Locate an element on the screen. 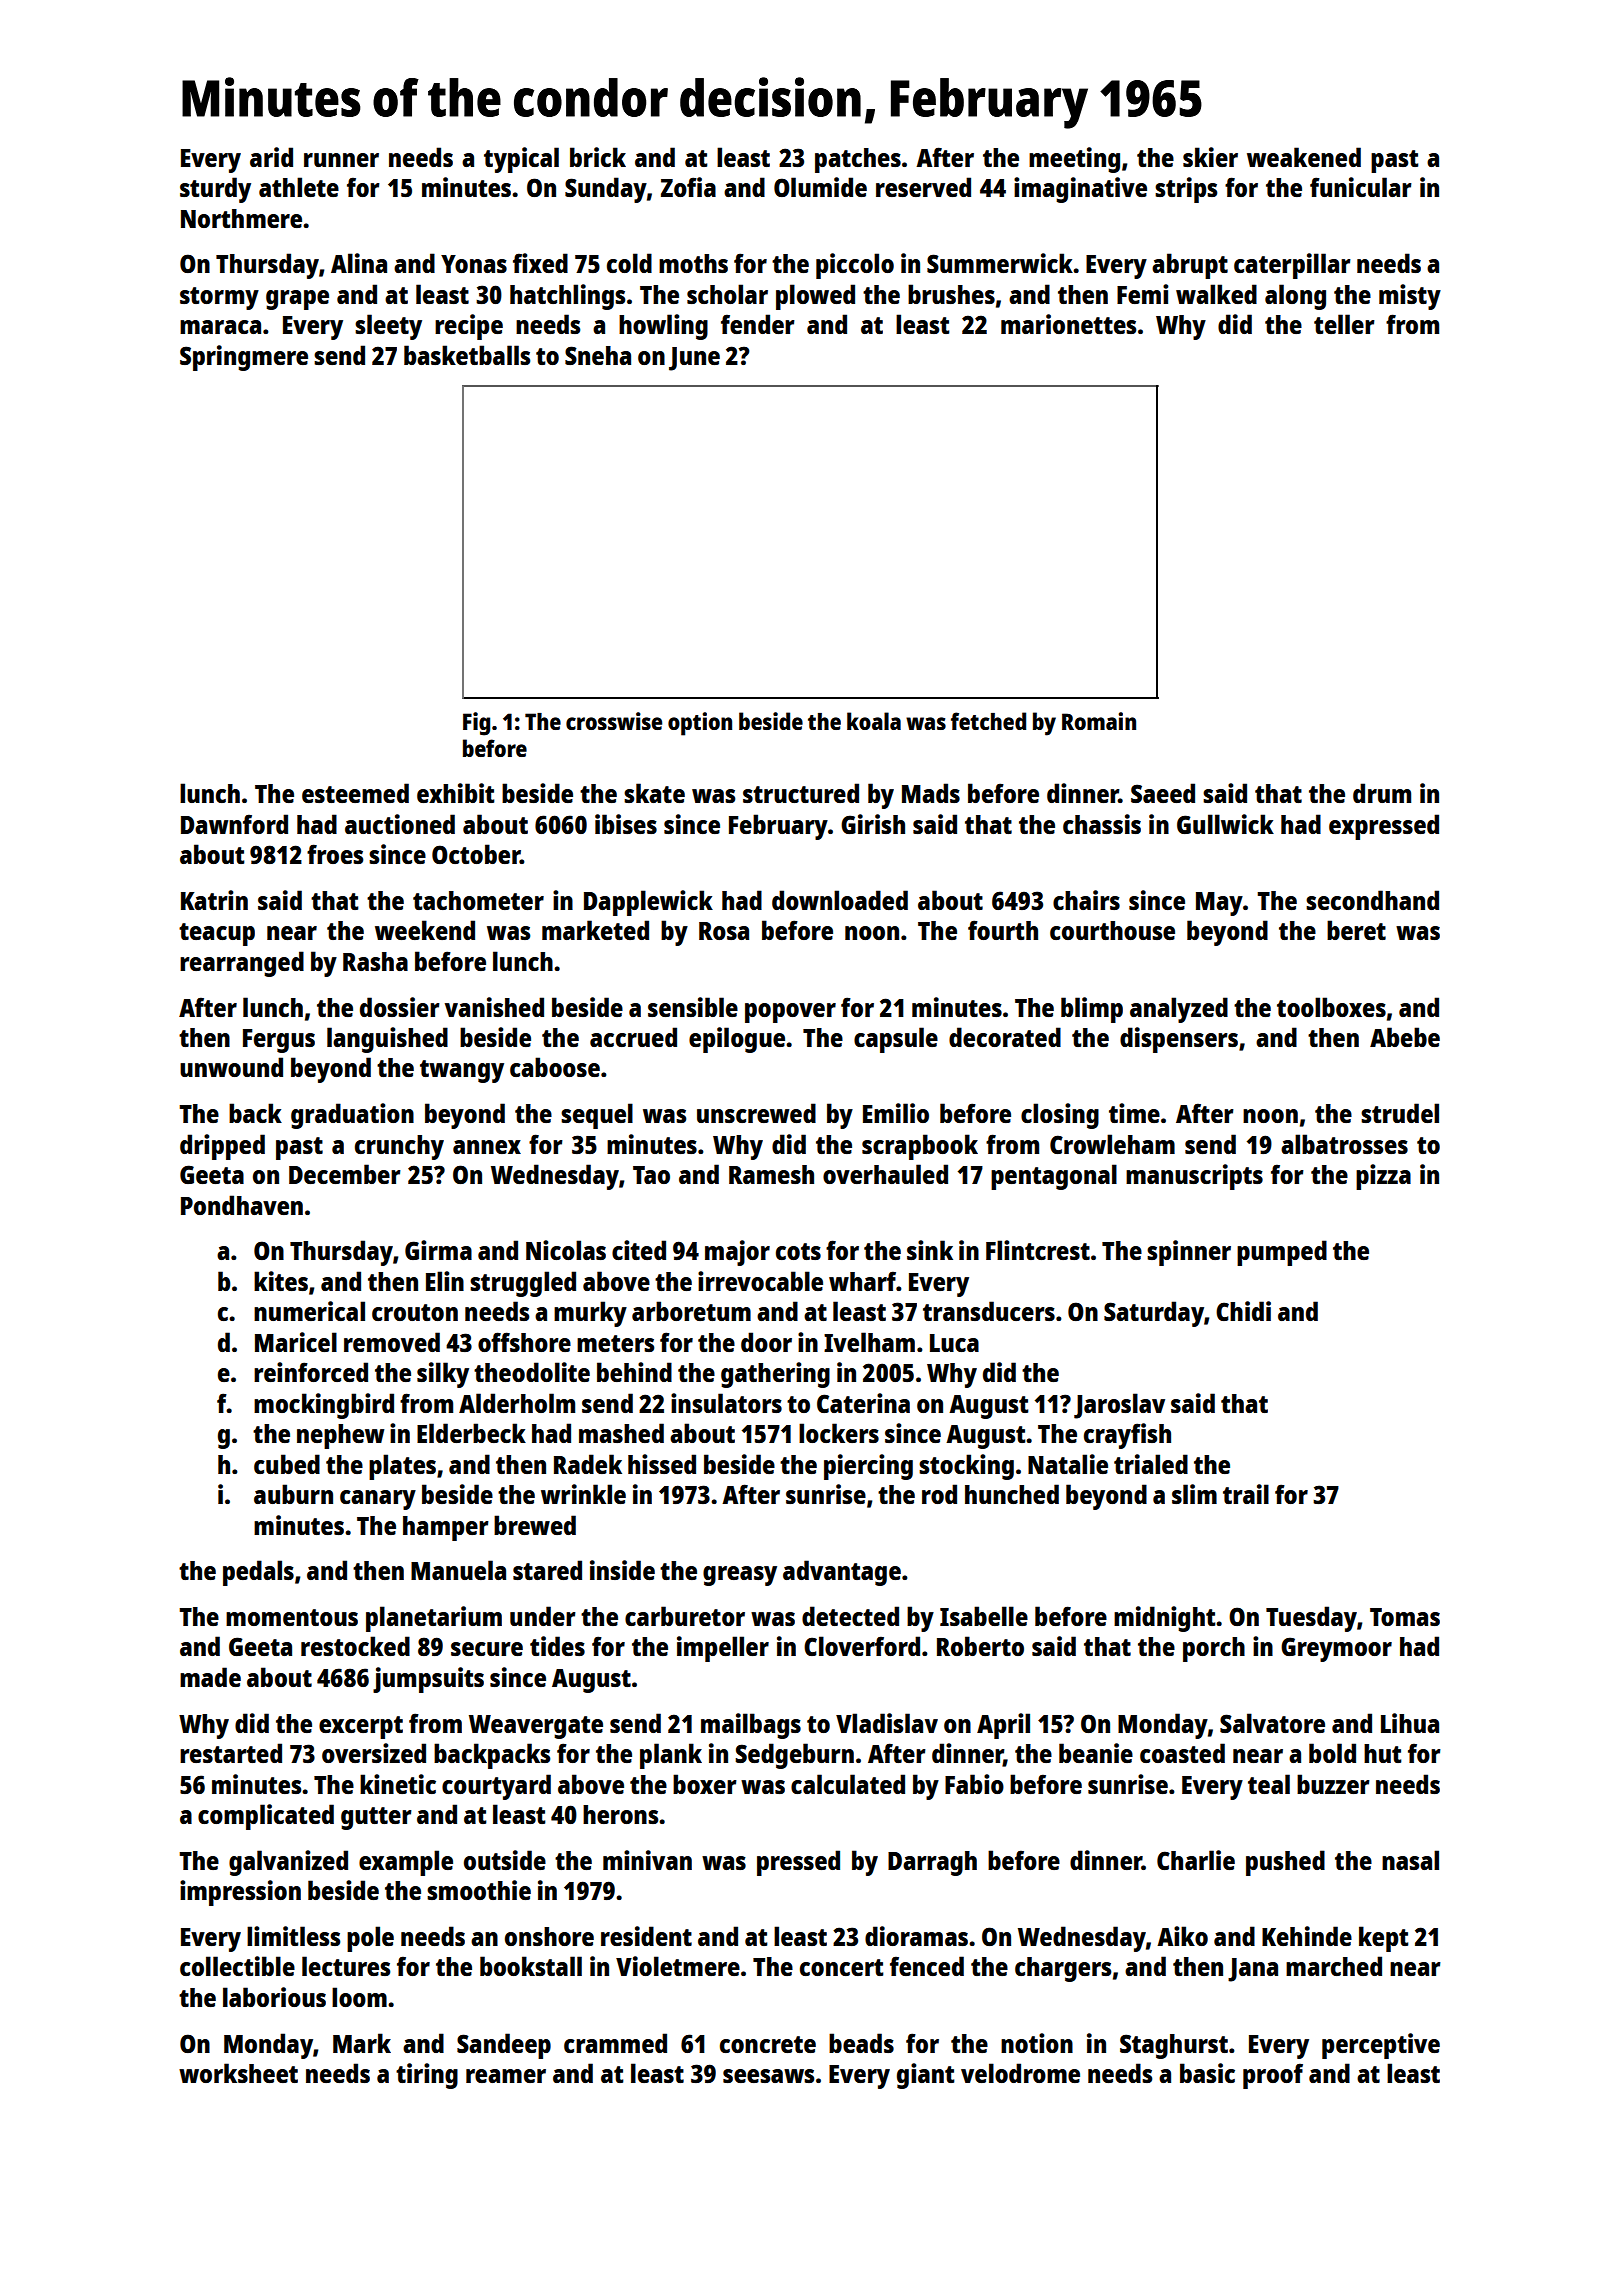 This screenshot has width=1620, height=2292. giant is located at coordinates (925, 2076).
